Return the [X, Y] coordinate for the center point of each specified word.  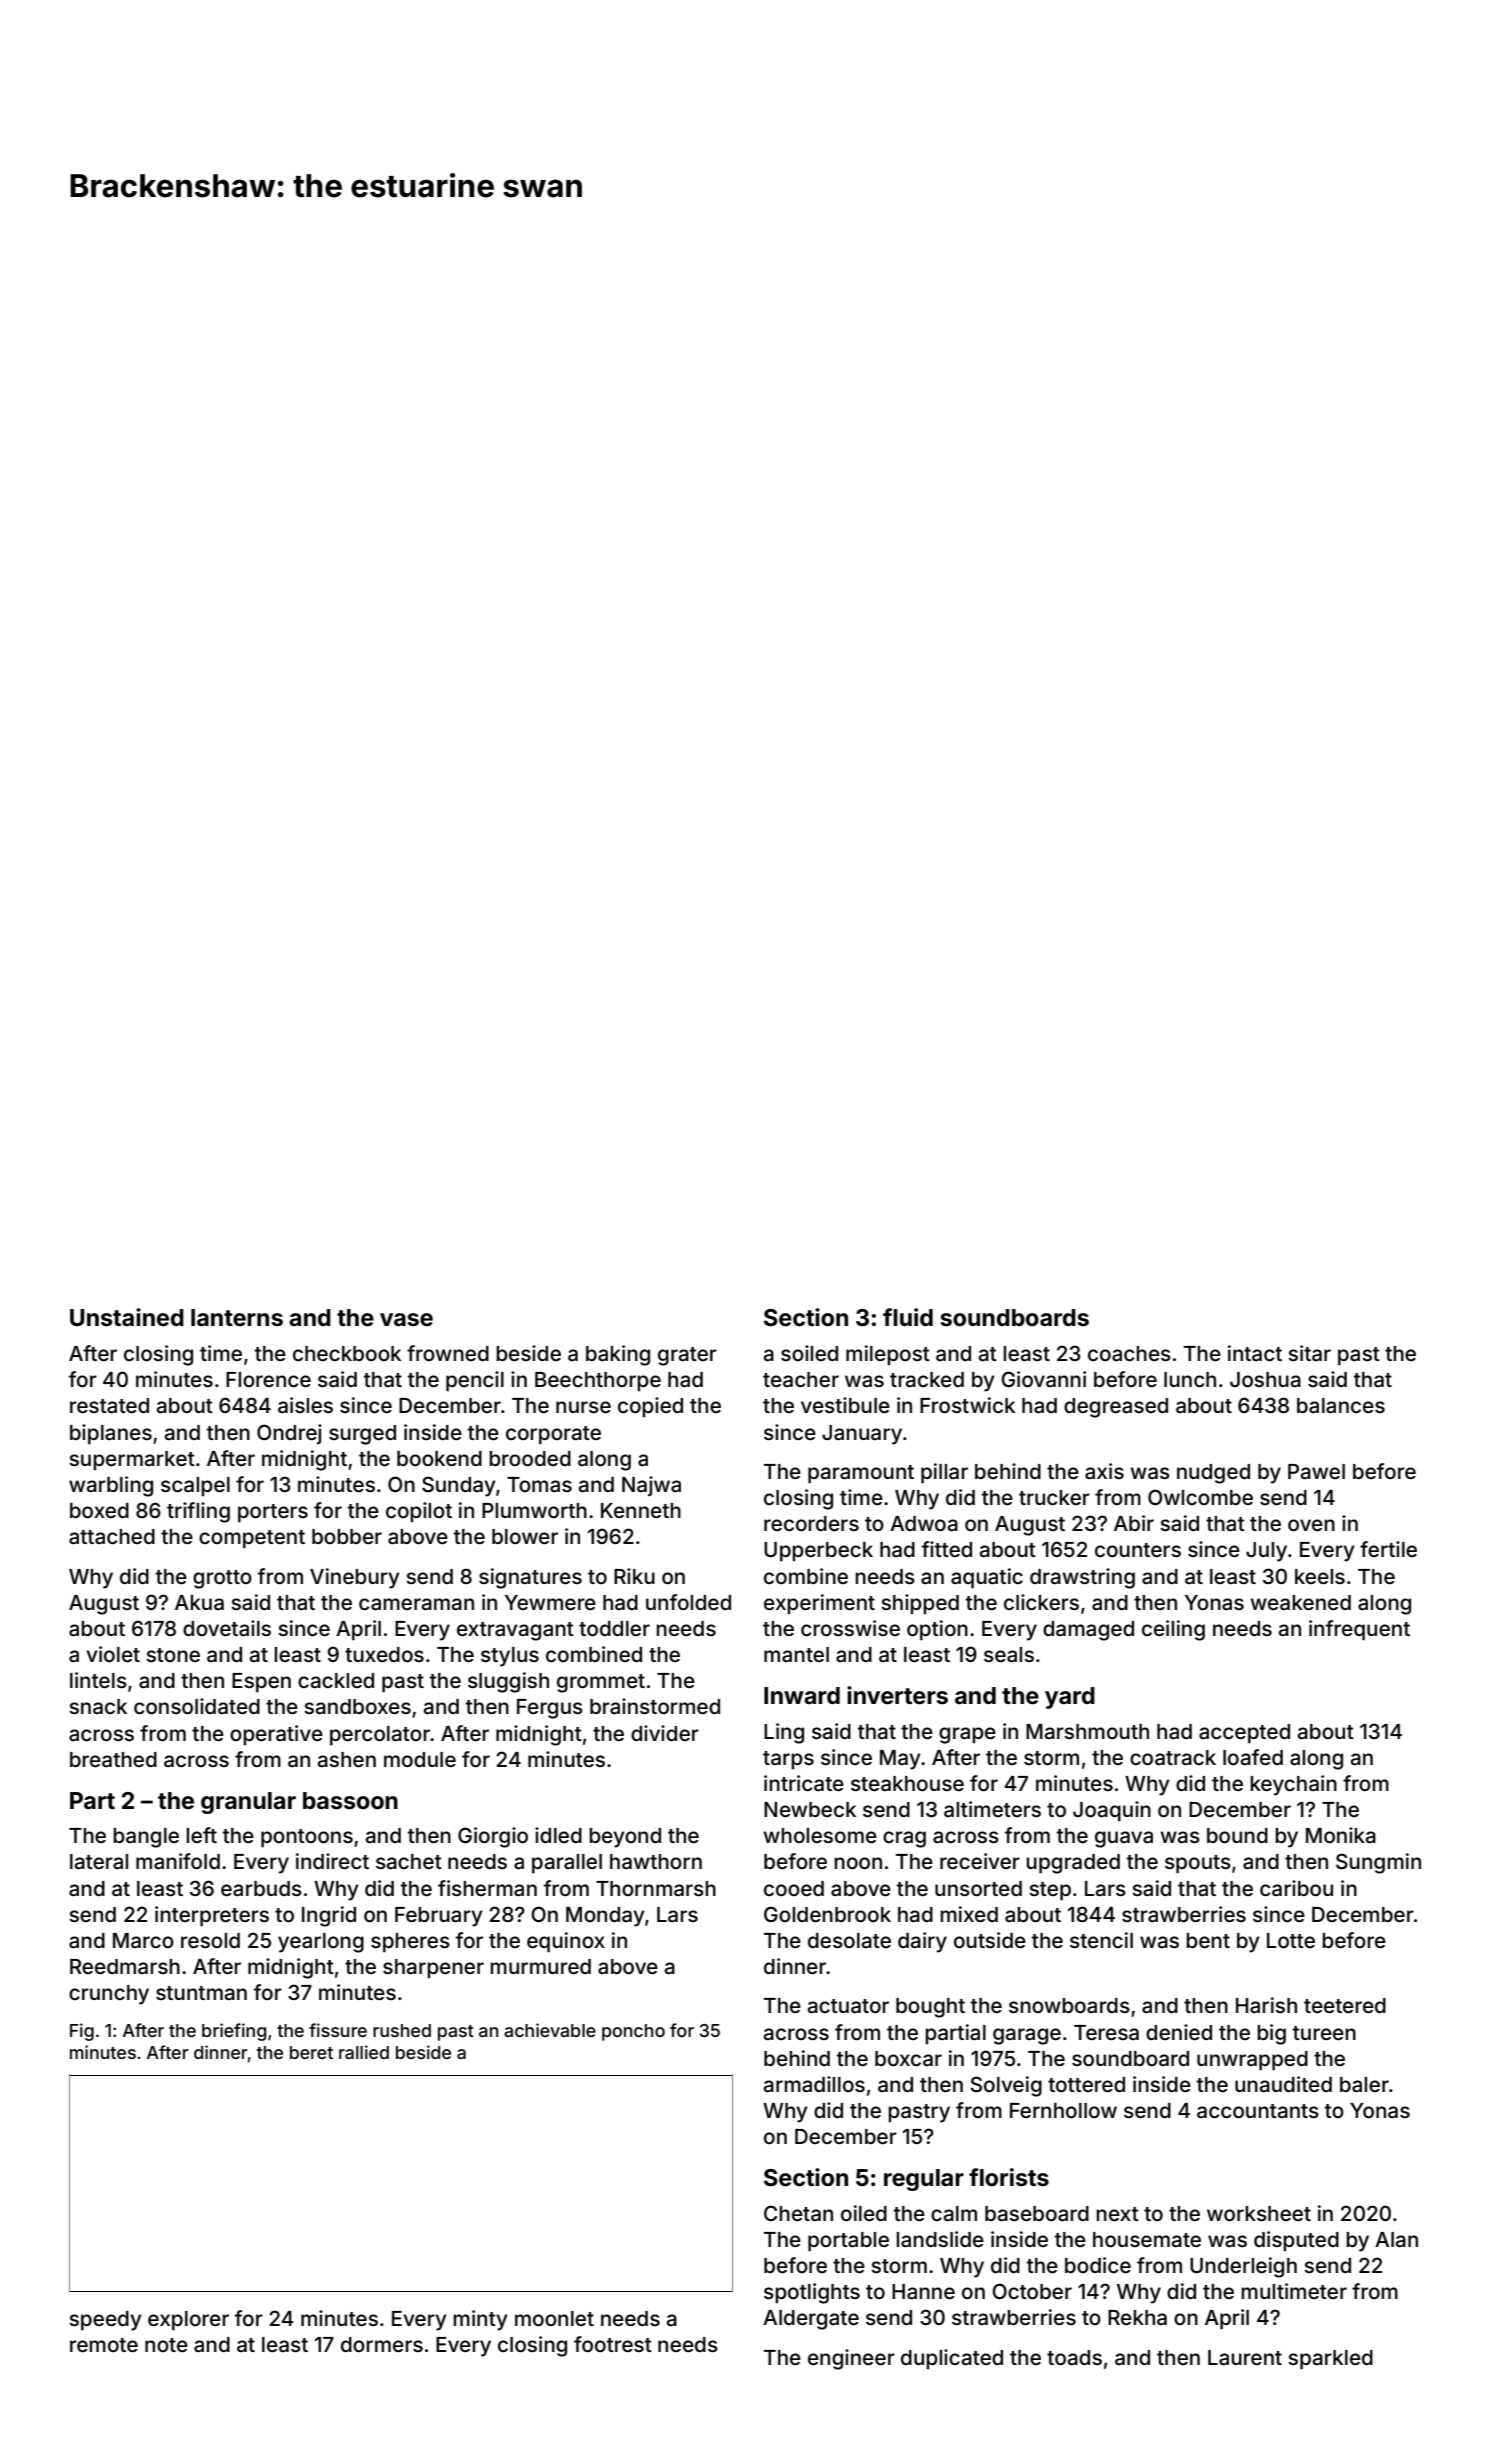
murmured [540, 1966]
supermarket [132, 1461]
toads [1074, 2357]
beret [311, 2052]
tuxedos [384, 1654]
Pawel [1316, 1471]
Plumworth [534, 1510]
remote [104, 2345]
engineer [851, 2359]
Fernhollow [1063, 2110]
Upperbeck [818, 1552]
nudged [1213, 1474]
